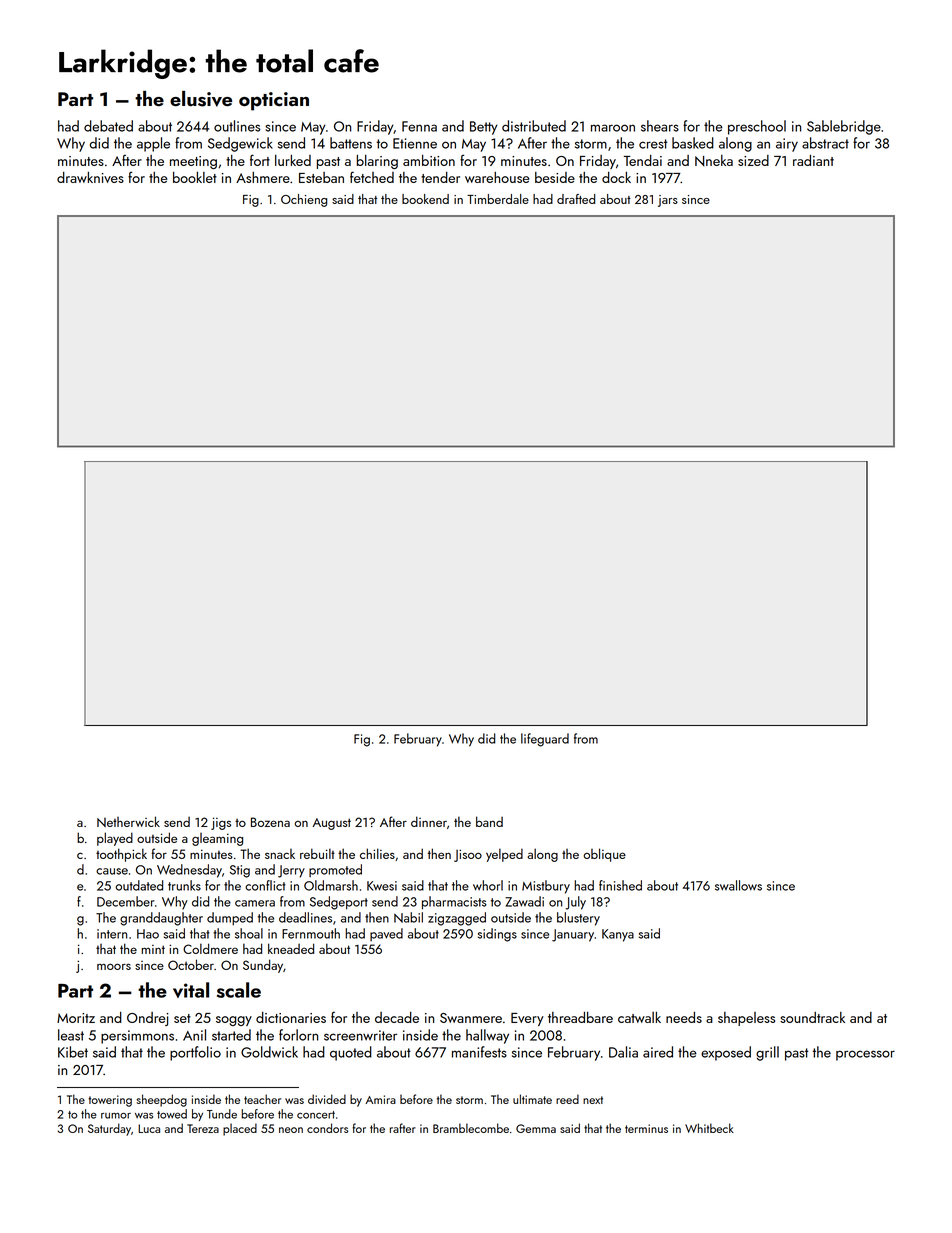 This screenshot has width=952, height=1233. I want to click on booklet, so click(195, 177).
